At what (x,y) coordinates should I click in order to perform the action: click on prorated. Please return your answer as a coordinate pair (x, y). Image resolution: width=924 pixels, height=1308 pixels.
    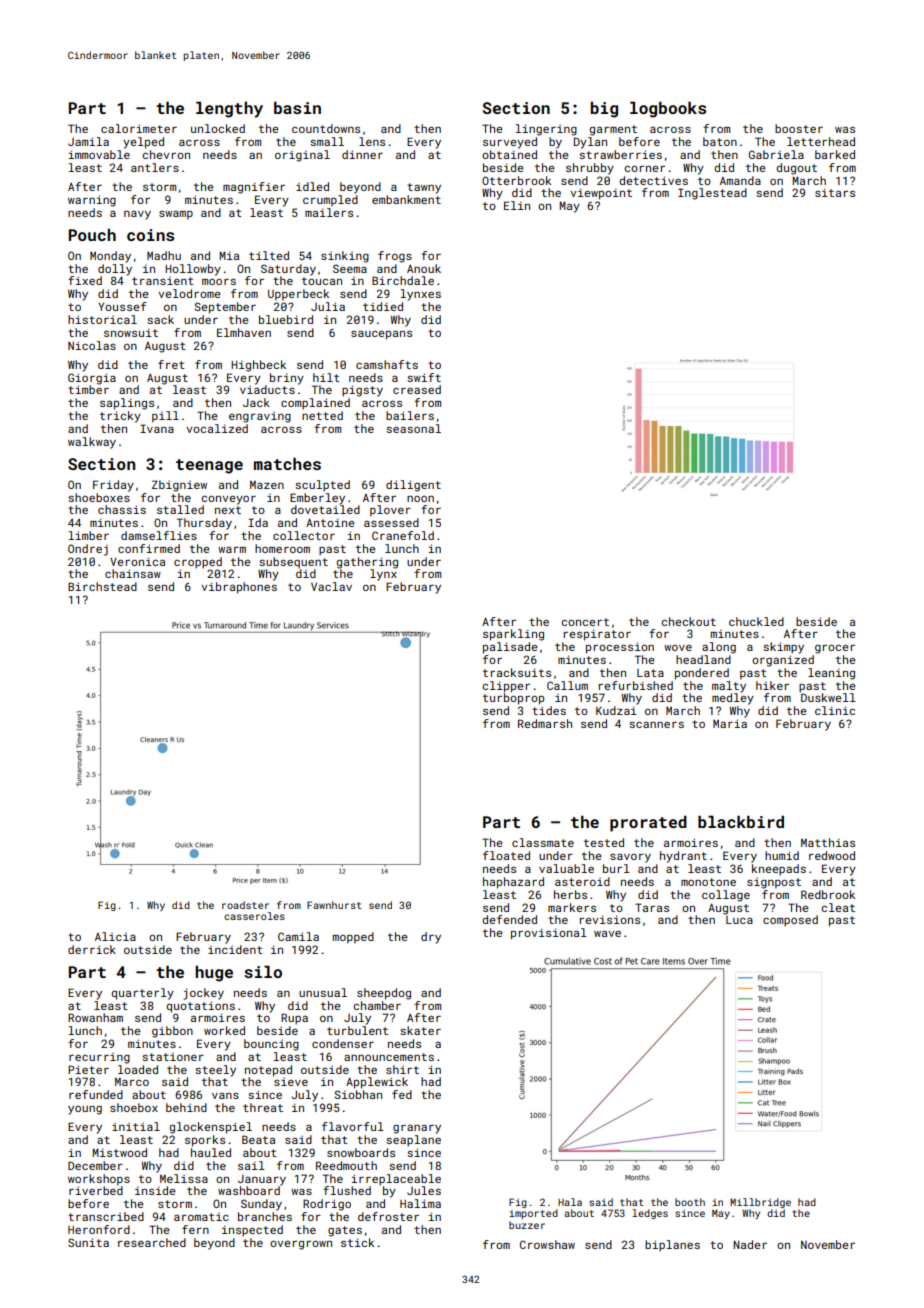
    Looking at the image, I should click on (648, 823).
